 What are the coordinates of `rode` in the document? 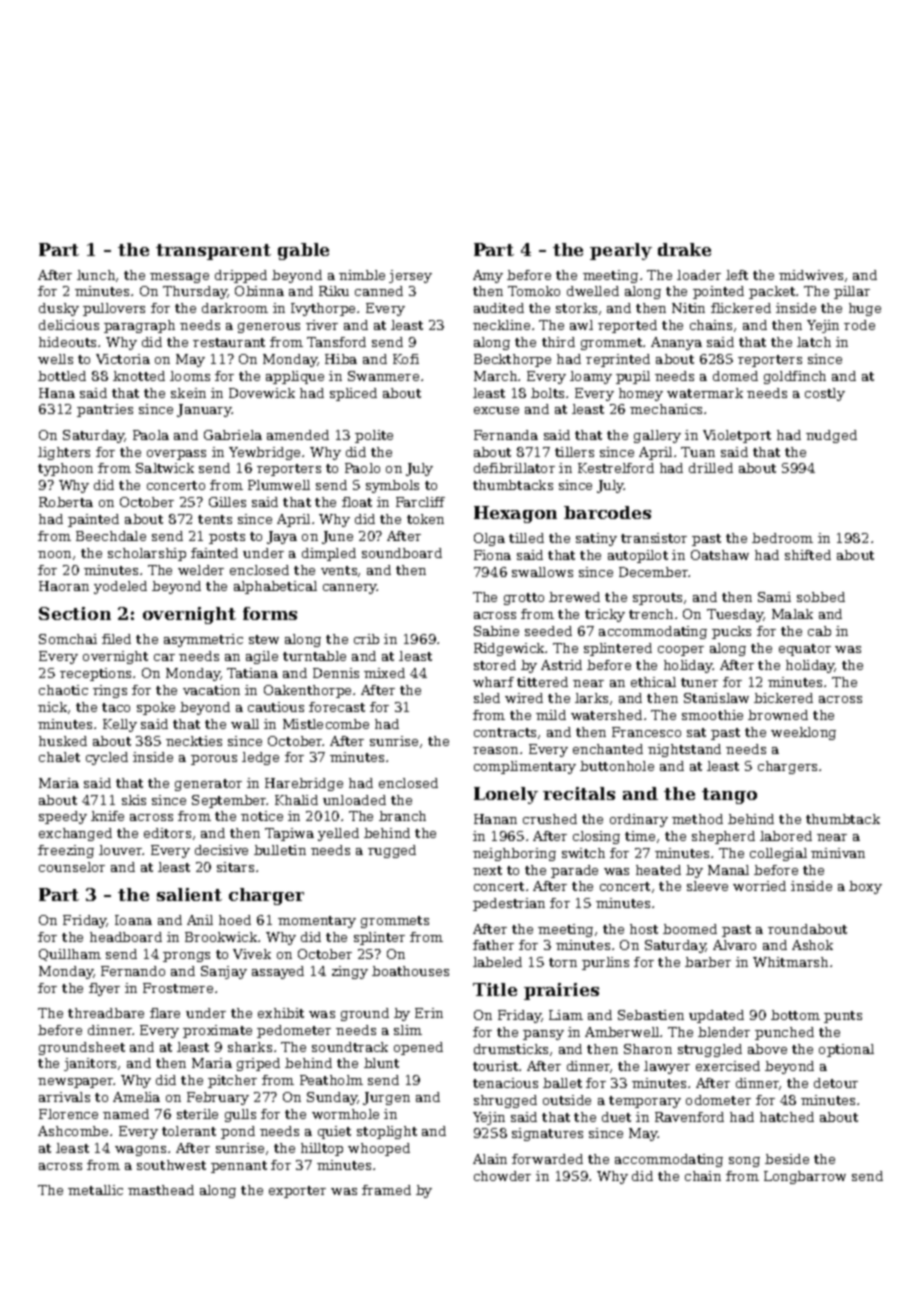 It's located at (859, 325).
